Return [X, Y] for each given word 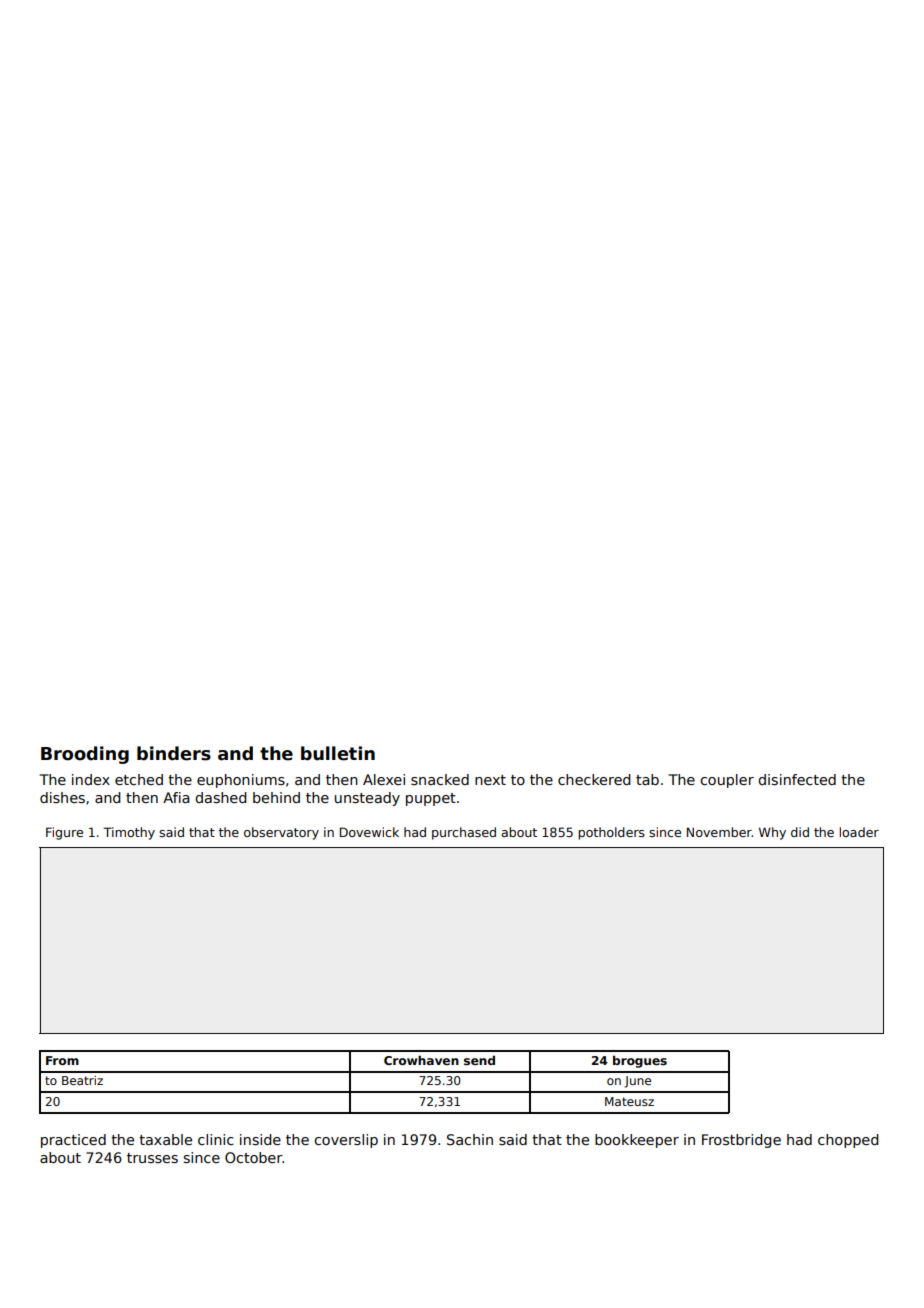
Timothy [129, 833]
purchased [464, 833]
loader [859, 832]
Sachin [470, 1139]
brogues [640, 1062]
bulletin [338, 753]
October [253, 1157]
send [479, 1060]
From [62, 1060]
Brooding [85, 755]
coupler [727, 781]
